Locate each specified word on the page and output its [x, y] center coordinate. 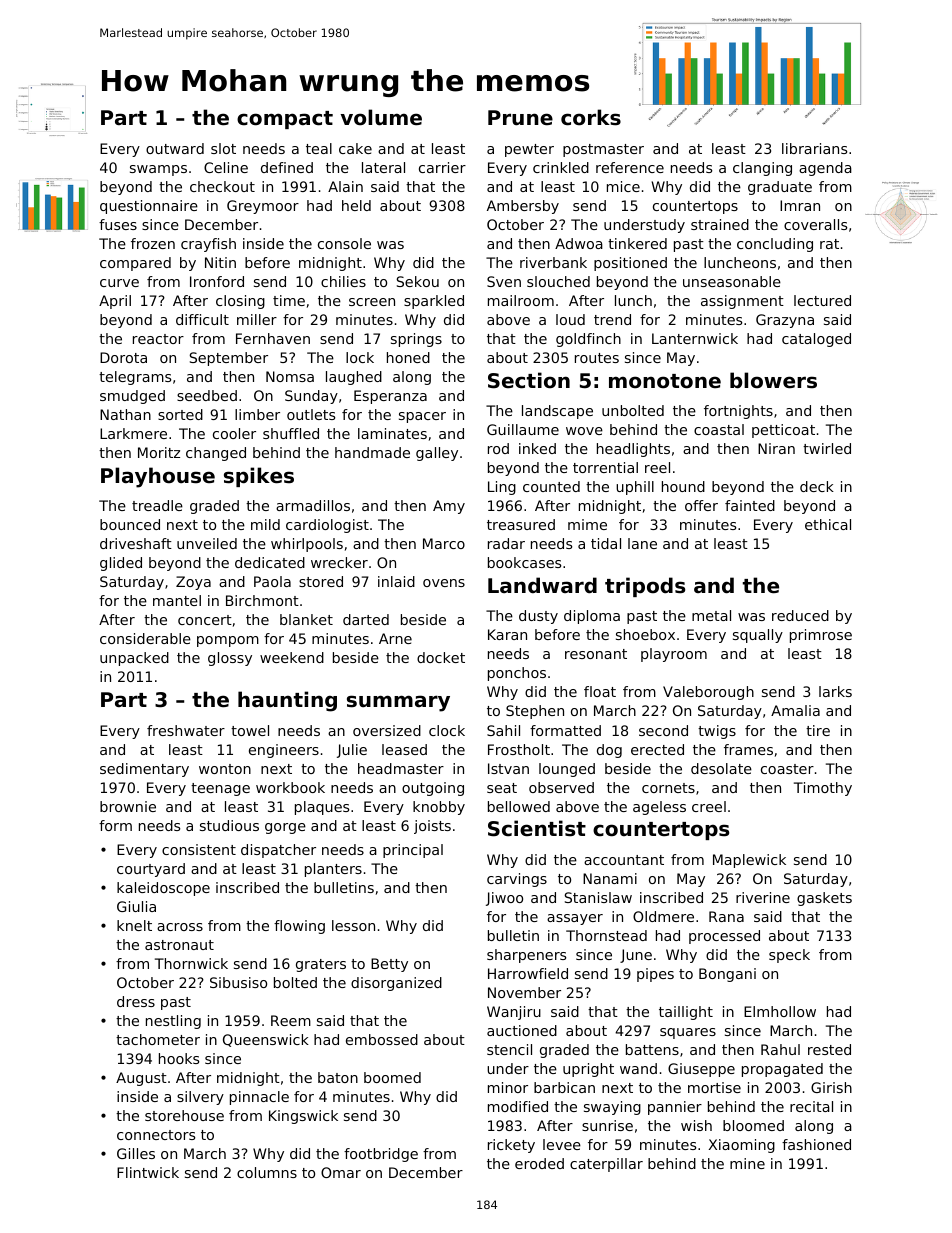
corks [591, 117]
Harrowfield [528, 973]
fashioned [816, 1144]
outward [175, 148]
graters [321, 965]
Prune [520, 118]
